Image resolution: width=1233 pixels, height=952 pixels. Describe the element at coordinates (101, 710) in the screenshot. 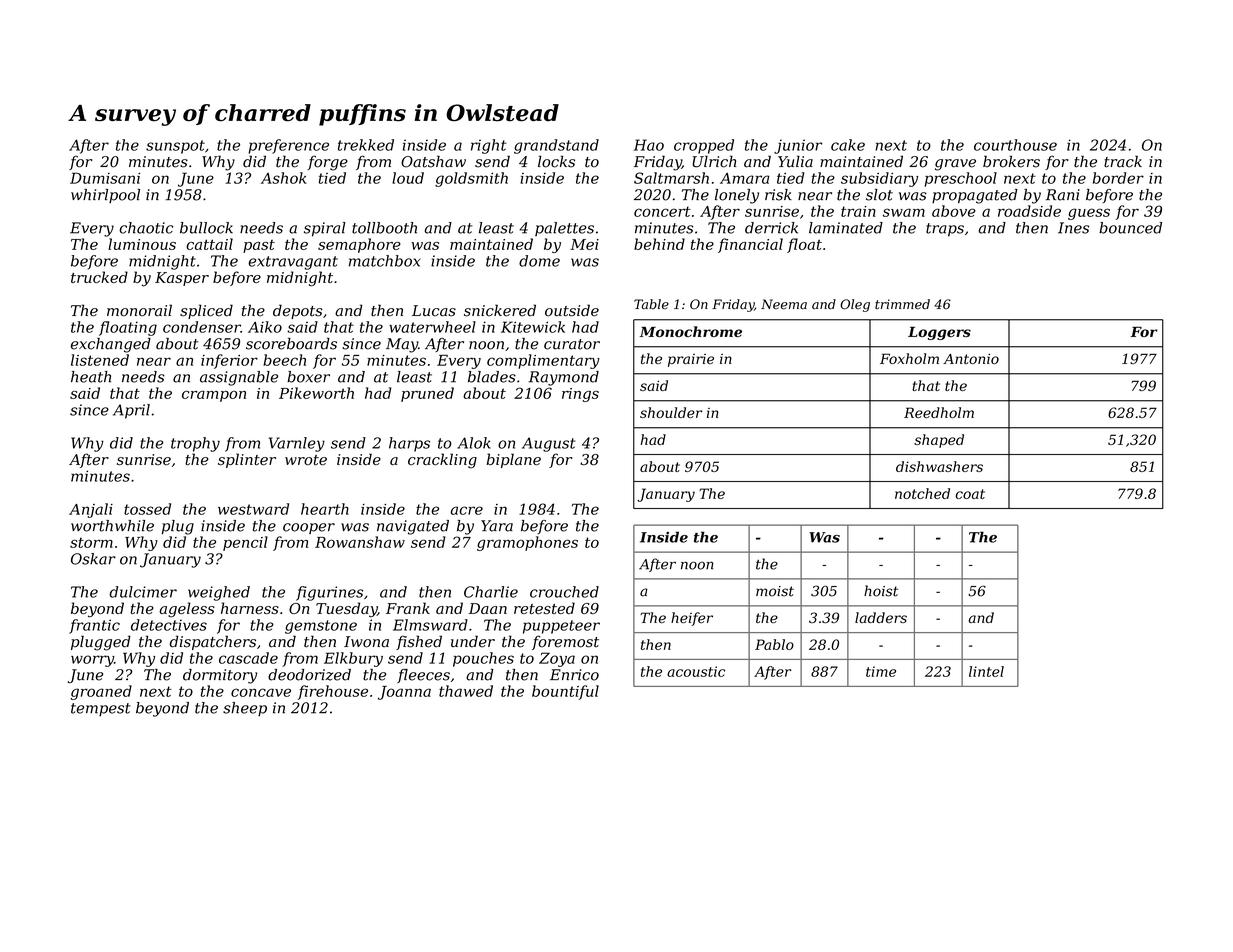

I see `tempest` at that location.
